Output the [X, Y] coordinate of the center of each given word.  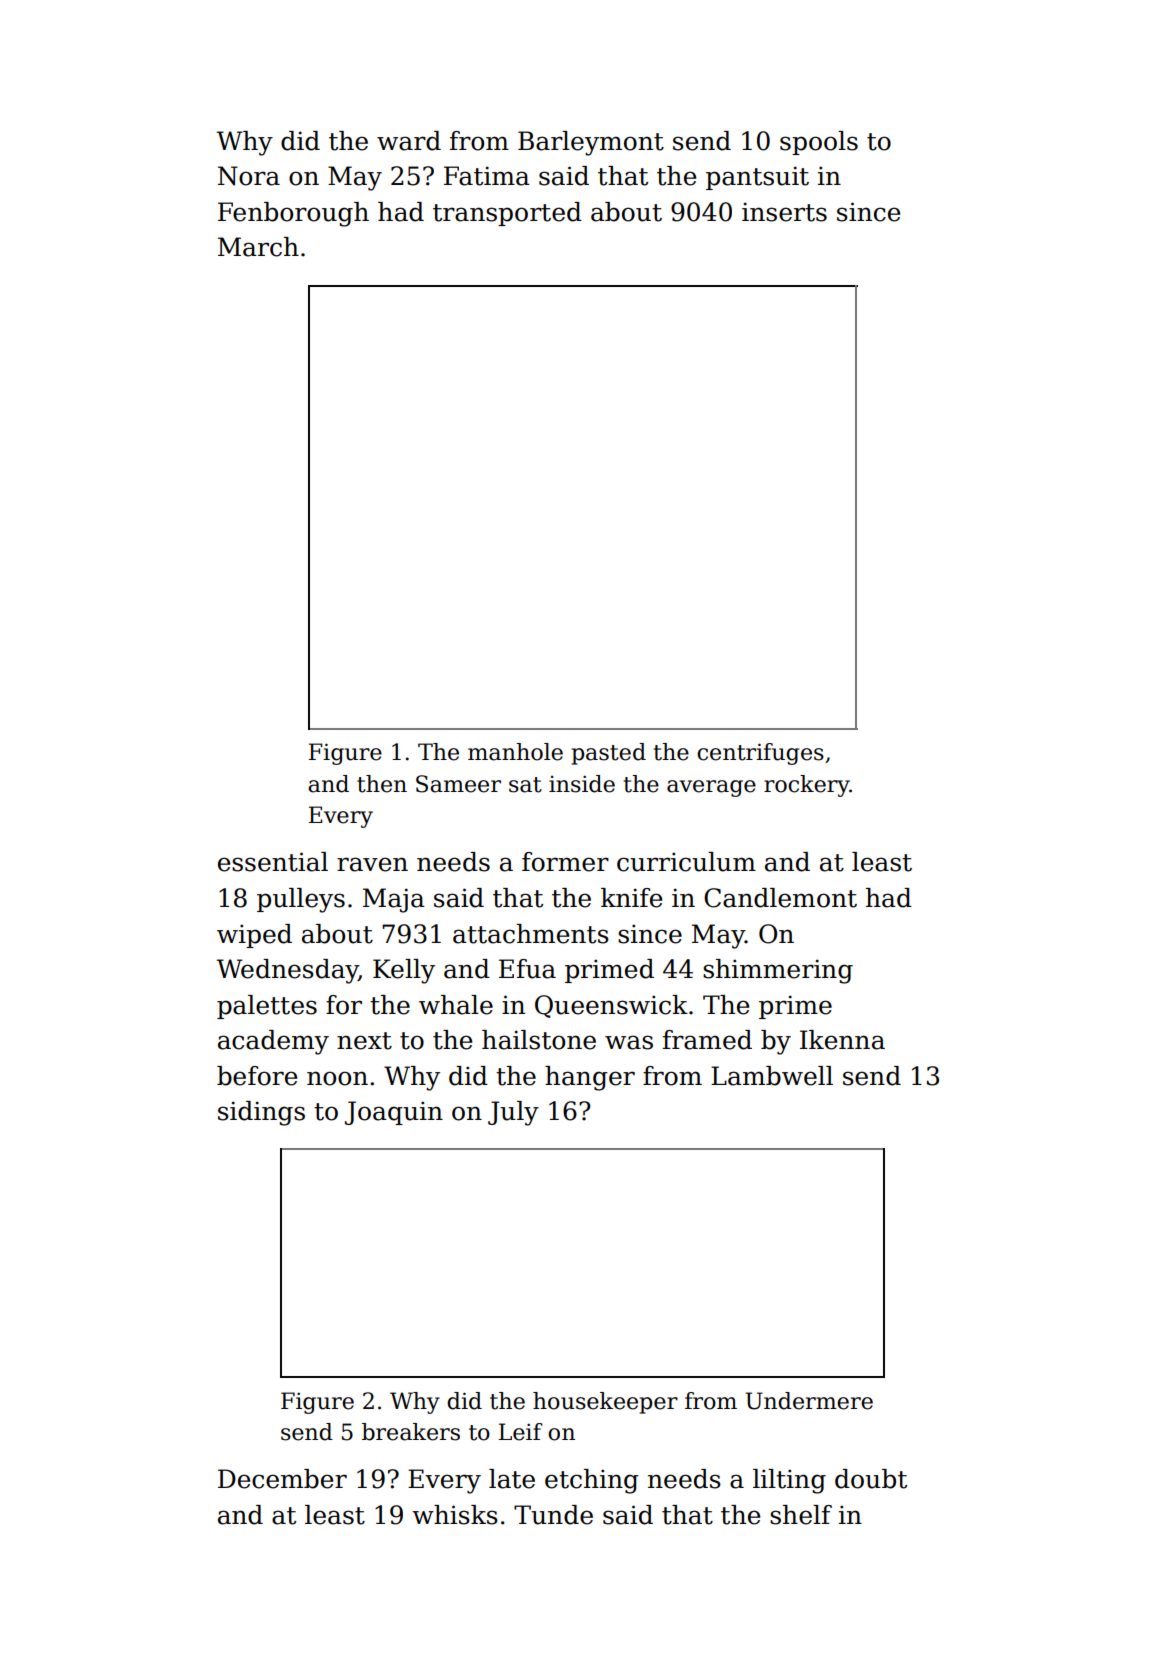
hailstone [539, 1040]
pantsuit [757, 178]
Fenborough [293, 214]
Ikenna [842, 1040]
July [513, 1113]
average [711, 788]
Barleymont [591, 143]
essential [273, 862]
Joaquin [394, 1113]
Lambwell [772, 1076]
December [282, 1479]
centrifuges [760, 754]
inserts [784, 212]
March [258, 247]
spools [819, 143]
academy [273, 1042]
